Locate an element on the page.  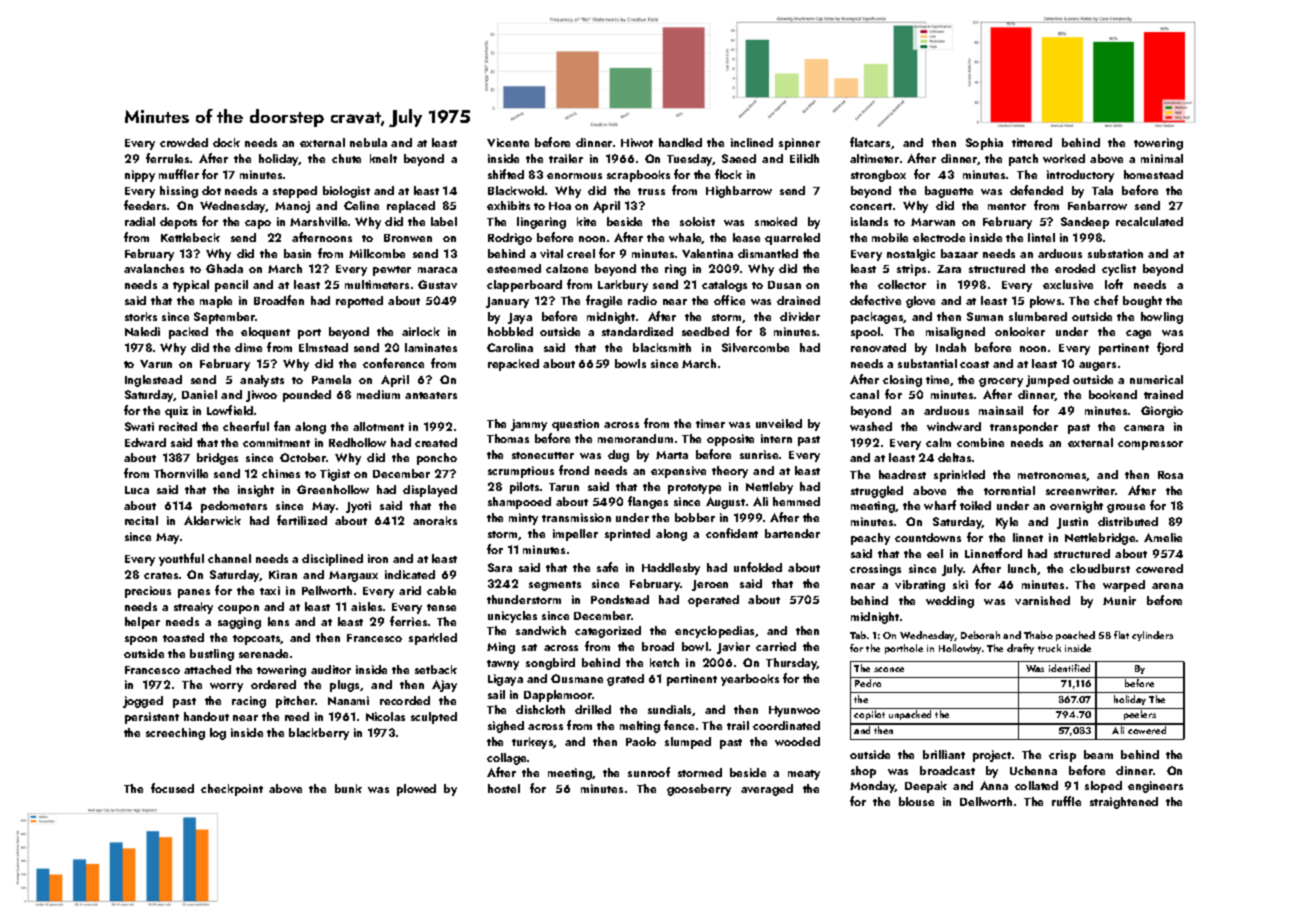
divider is located at coordinates (800, 316).
